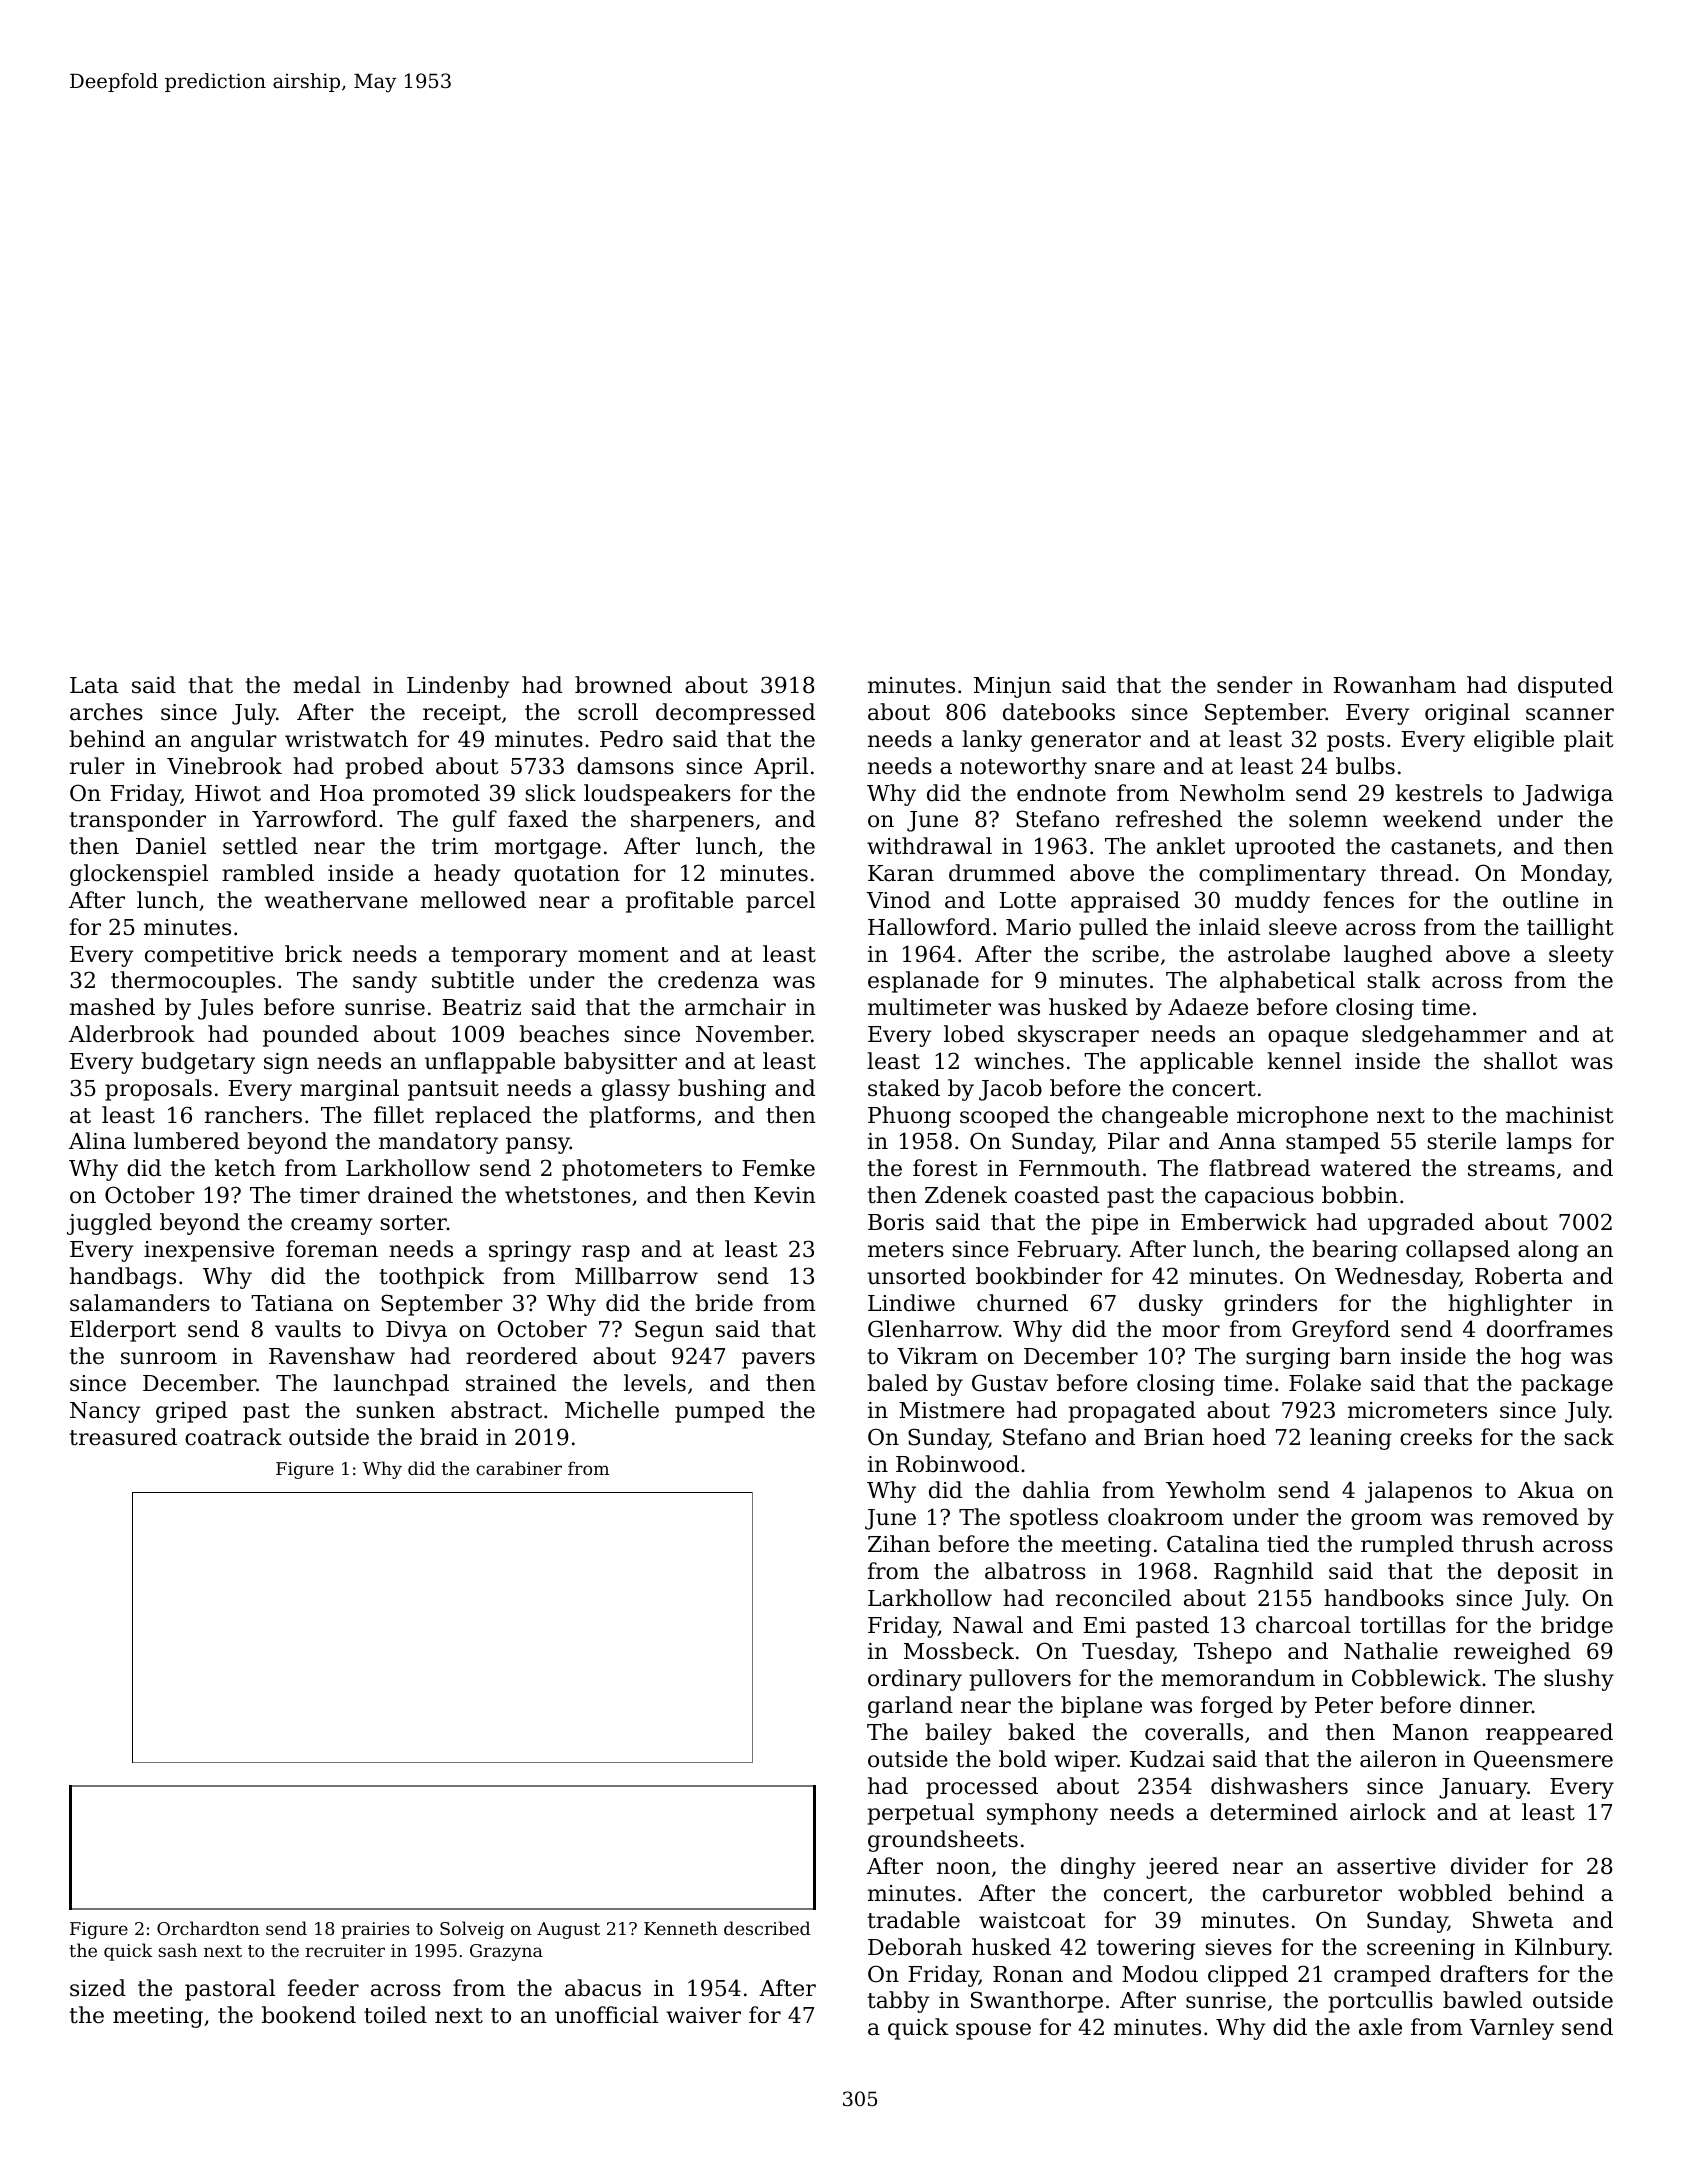 The height and width of the image is (2178, 1683). I want to click on arches, so click(106, 712).
